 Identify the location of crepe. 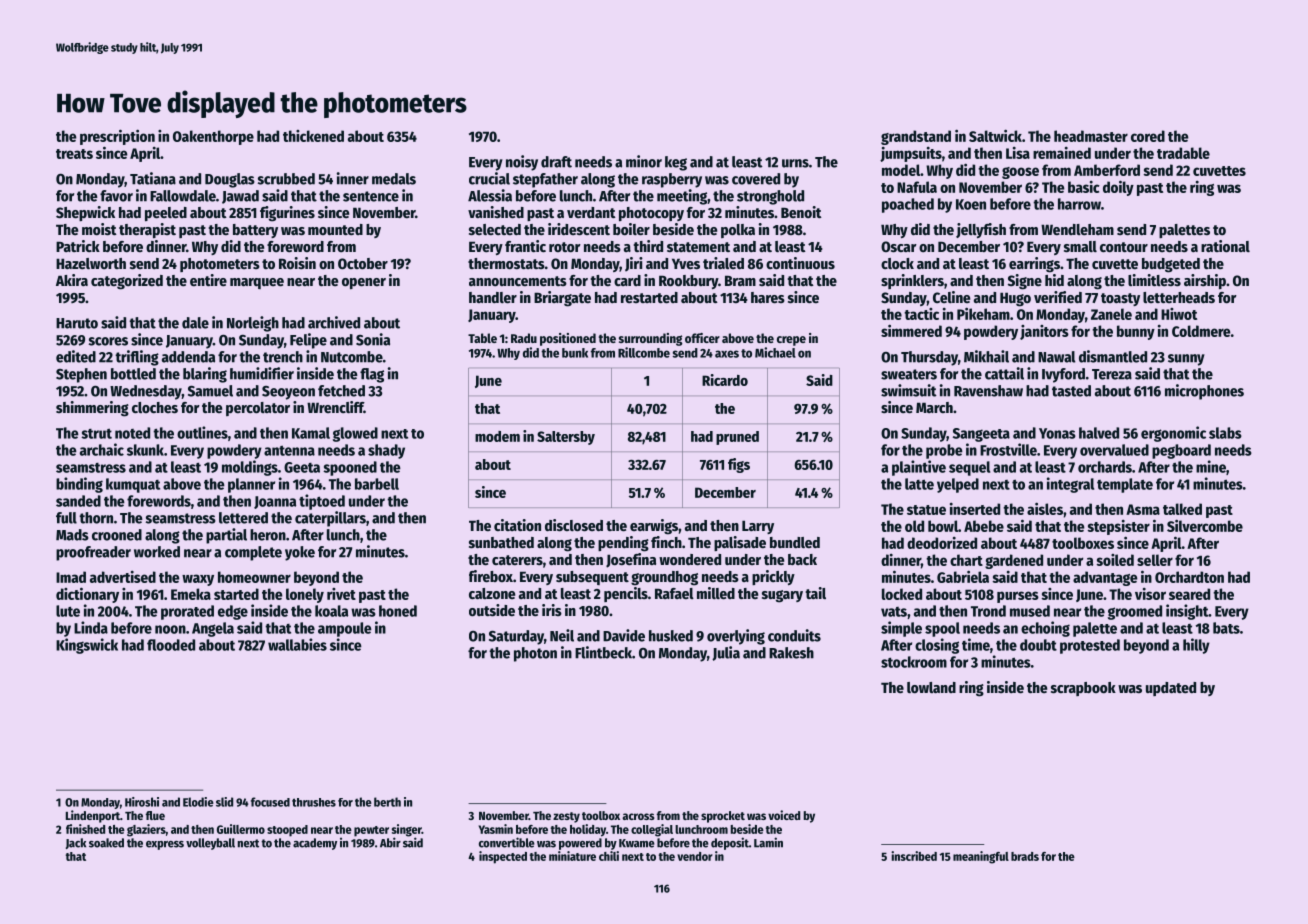
(791, 341).
